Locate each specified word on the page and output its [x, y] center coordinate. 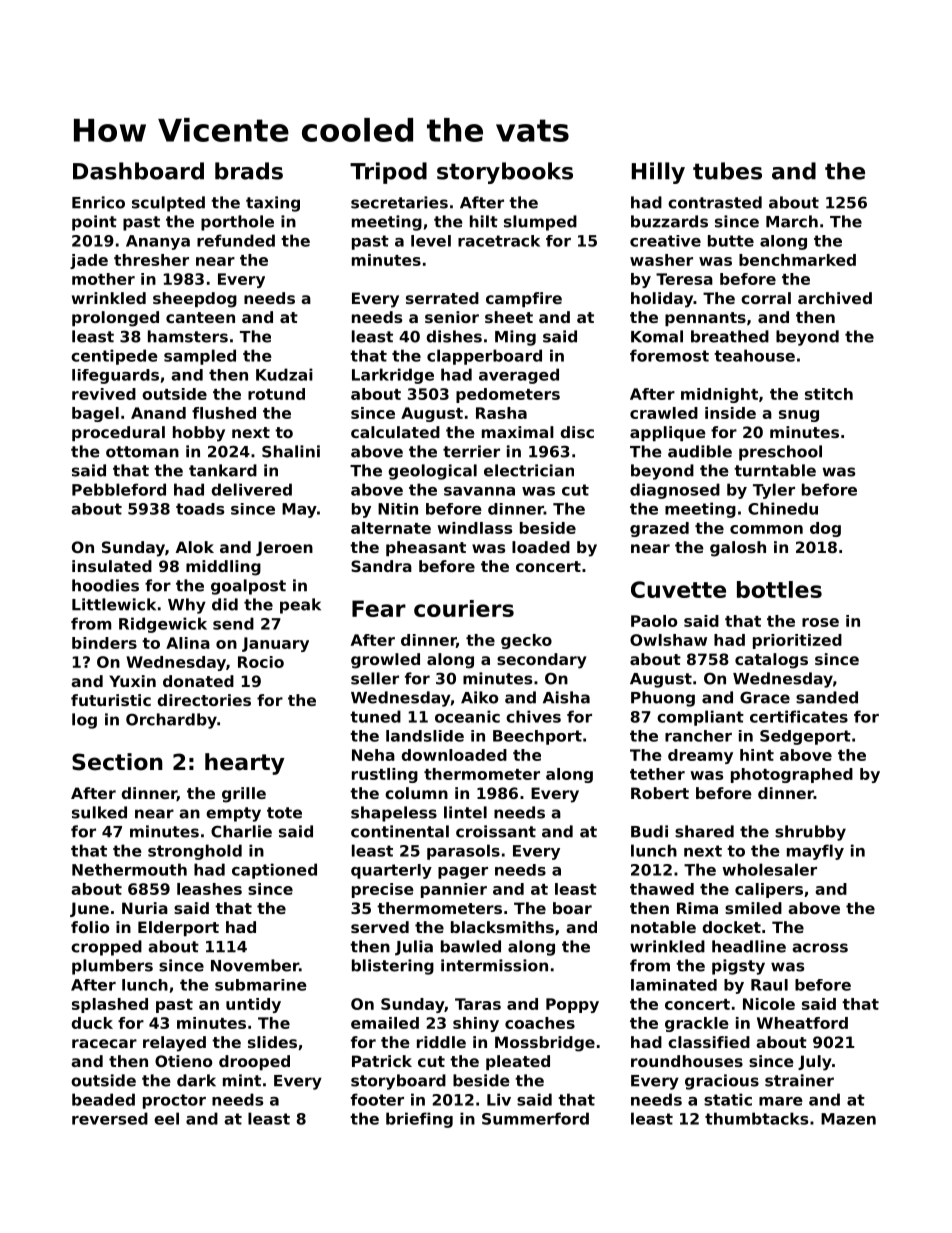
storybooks [505, 173]
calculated [395, 432]
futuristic [111, 700]
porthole [237, 223]
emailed [385, 1023]
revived [104, 394]
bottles [779, 589]
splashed [110, 1005]
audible [700, 451]
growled [385, 661]
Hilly [658, 173]
